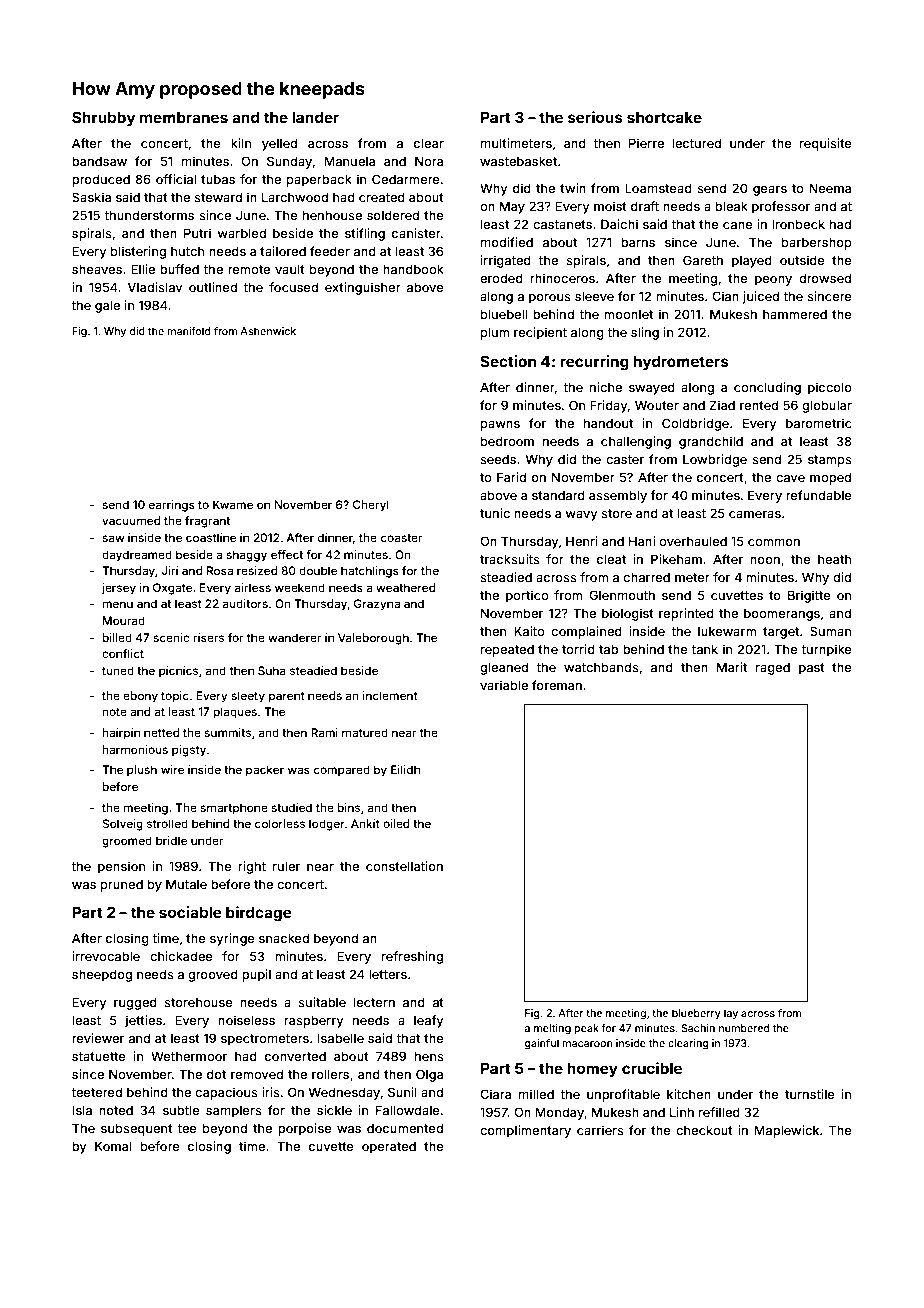 The width and height of the document is (924, 1308). Describe the element at coordinates (172, 506) in the document. I see `earrings` at that location.
